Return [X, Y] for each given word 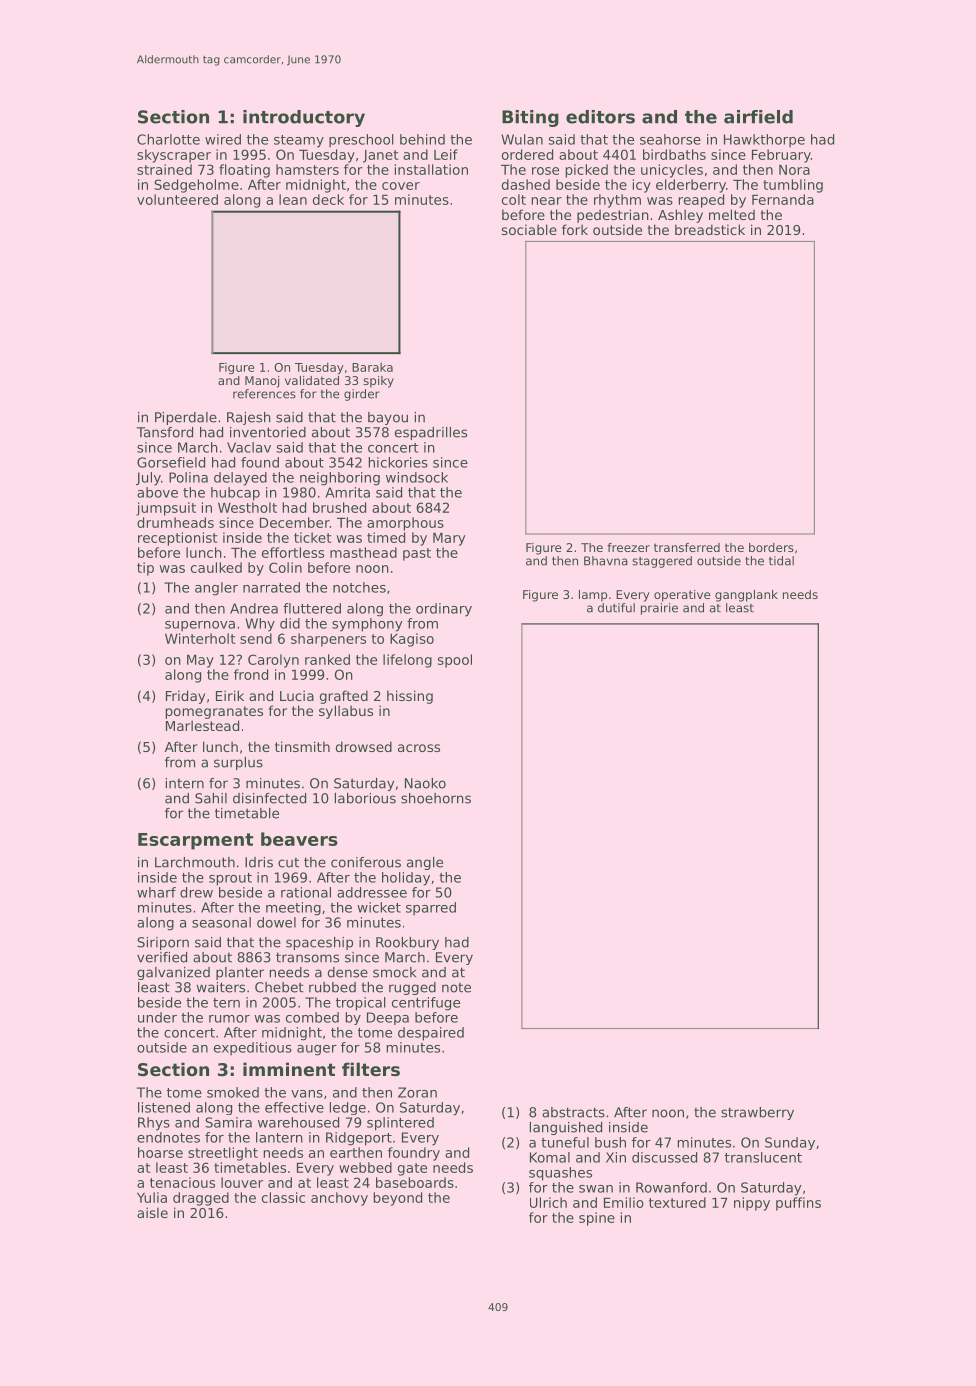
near [547, 201]
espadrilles [431, 433]
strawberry [757, 1113]
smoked [233, 1092]
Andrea [254, 608]
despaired [431, 1034]
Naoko [425, 783]
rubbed [332, 987]
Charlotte [168, 139]
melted [732, 214]
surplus [238, 763]
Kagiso [412, 640]
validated [312, 380]
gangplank [746, 596]
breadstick [710, 229]
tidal [781, 561]
